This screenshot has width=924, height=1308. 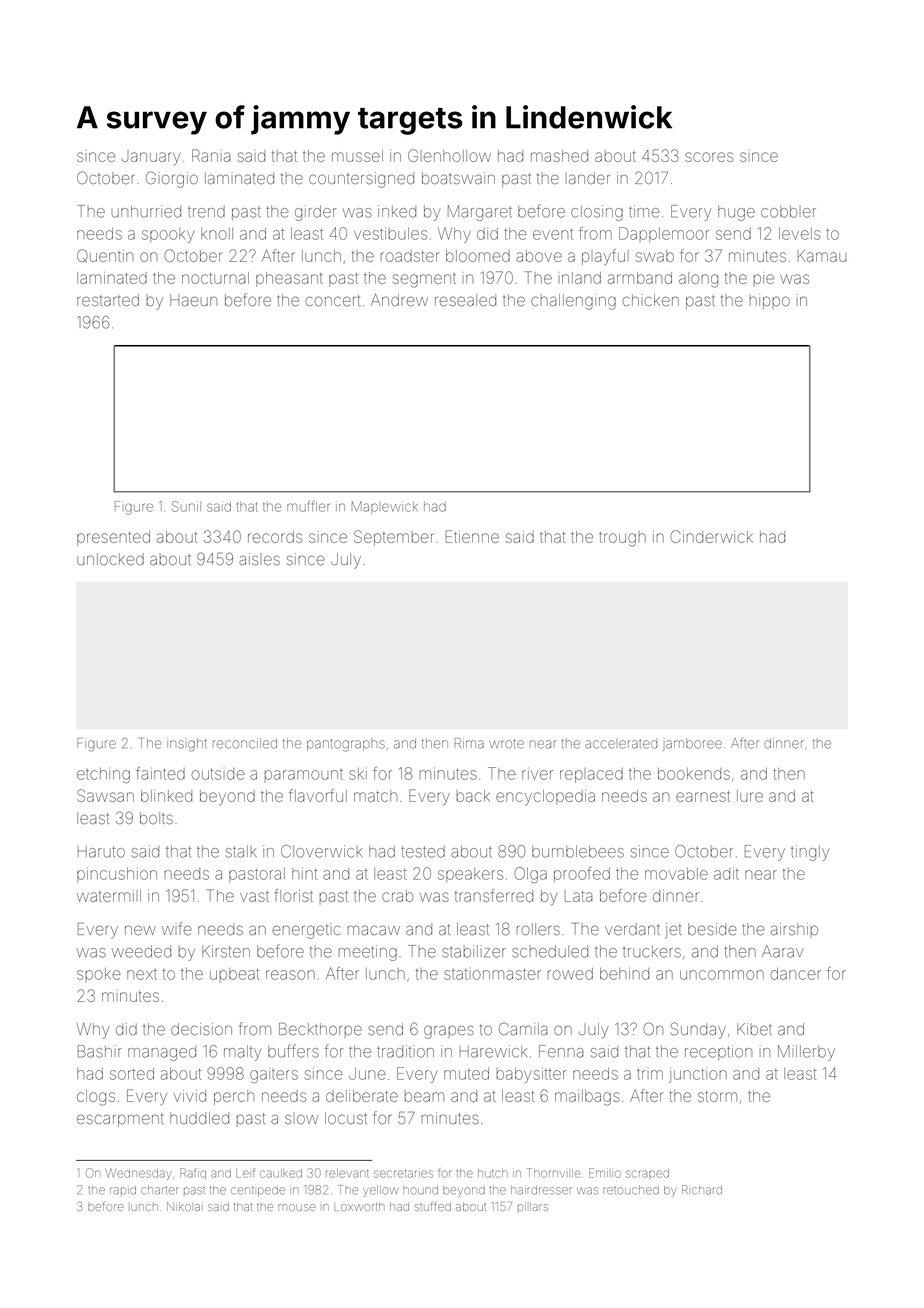 What do you see at coordinates (553, 234) in the screenshot?
I see `event` at bounding box center [553, 234].
